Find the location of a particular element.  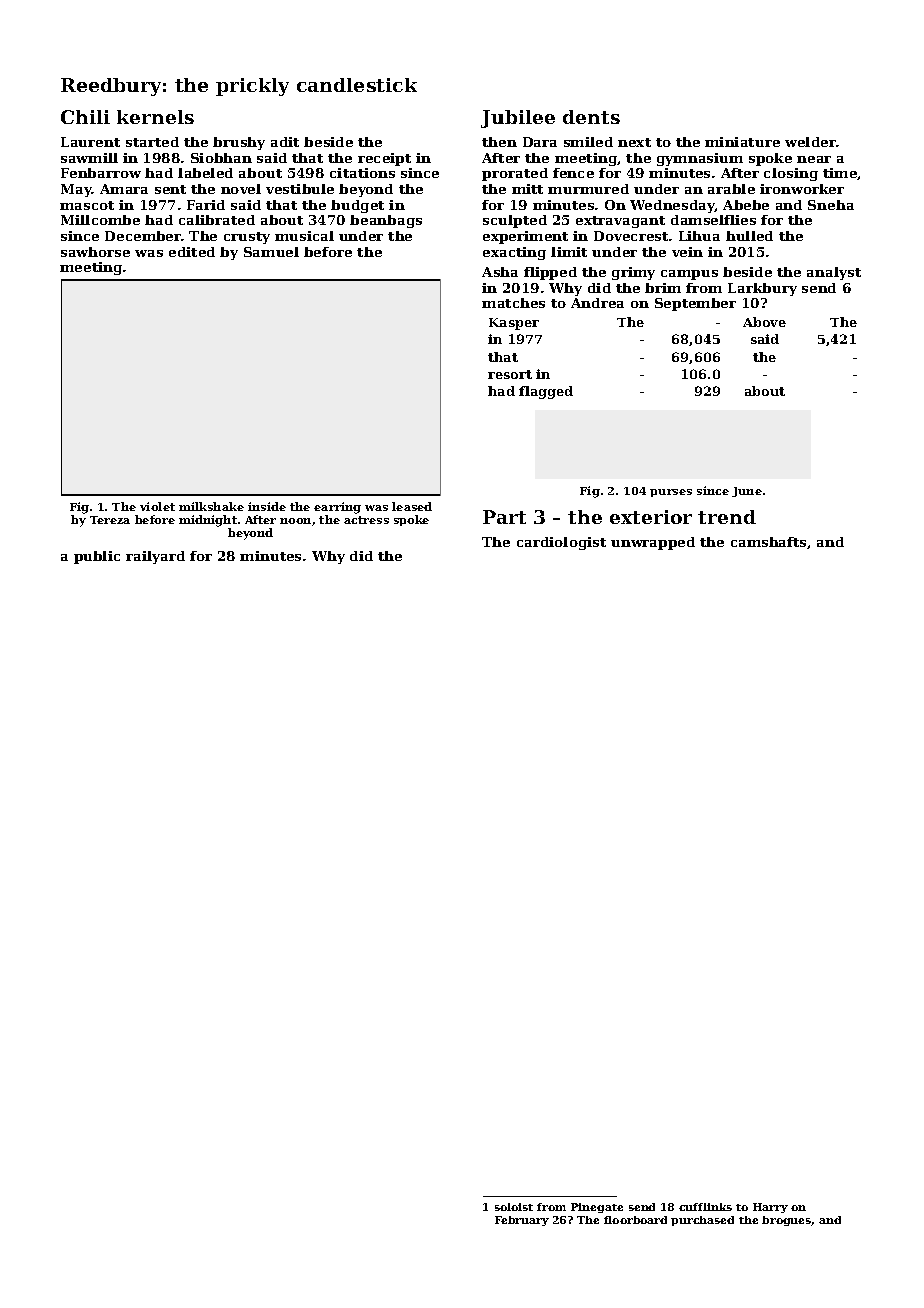

Part is located at coordinates (504, 517).
